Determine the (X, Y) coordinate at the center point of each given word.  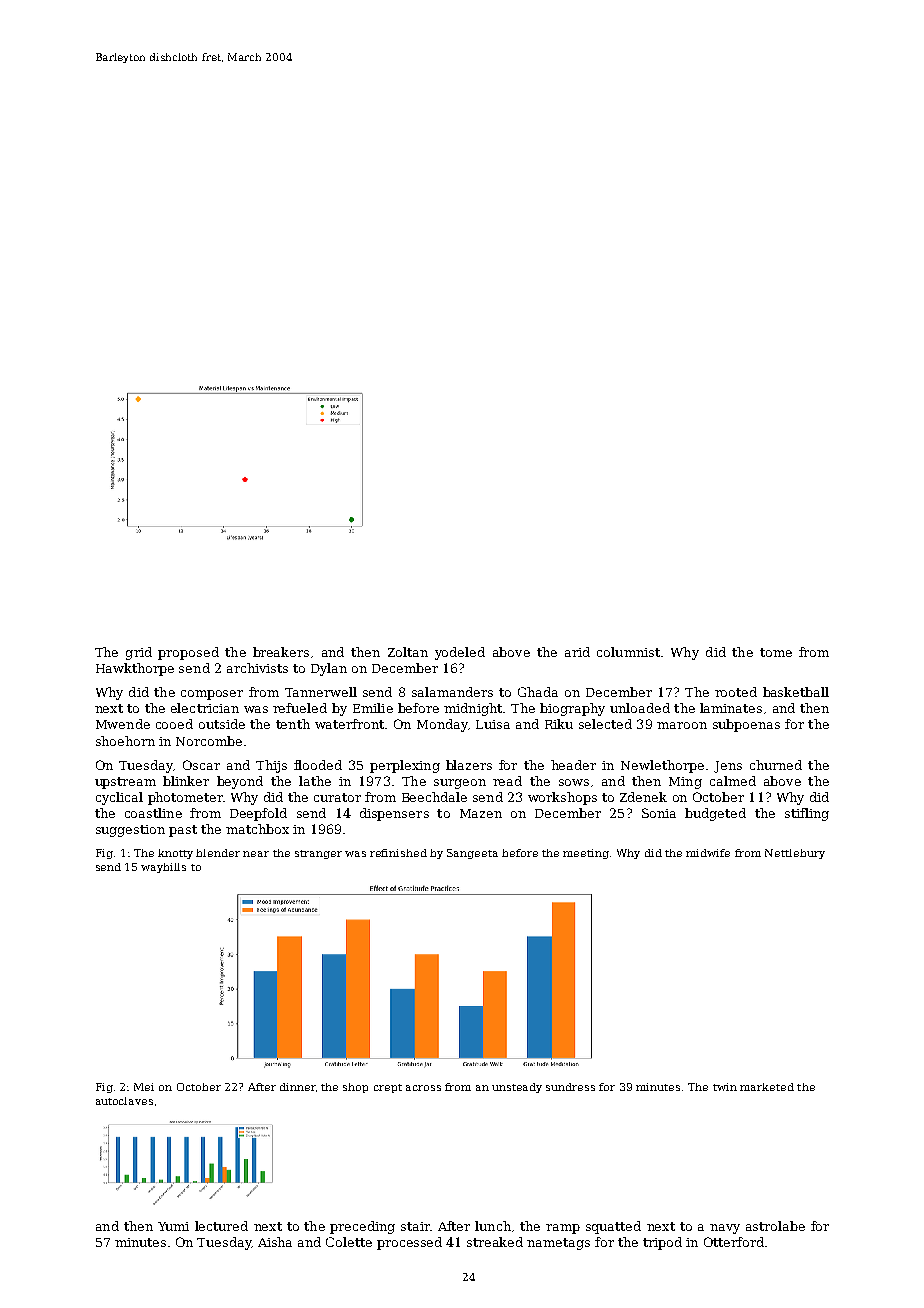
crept (388, 1088)
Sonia (659, 813)
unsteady (517, 1088)
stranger (318, 854)
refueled (300, 708)
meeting (586, 854)
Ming (685, 783)
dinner (297, 1087)
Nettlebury (795, 854)
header (573, 765)
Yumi (173, 1226)
